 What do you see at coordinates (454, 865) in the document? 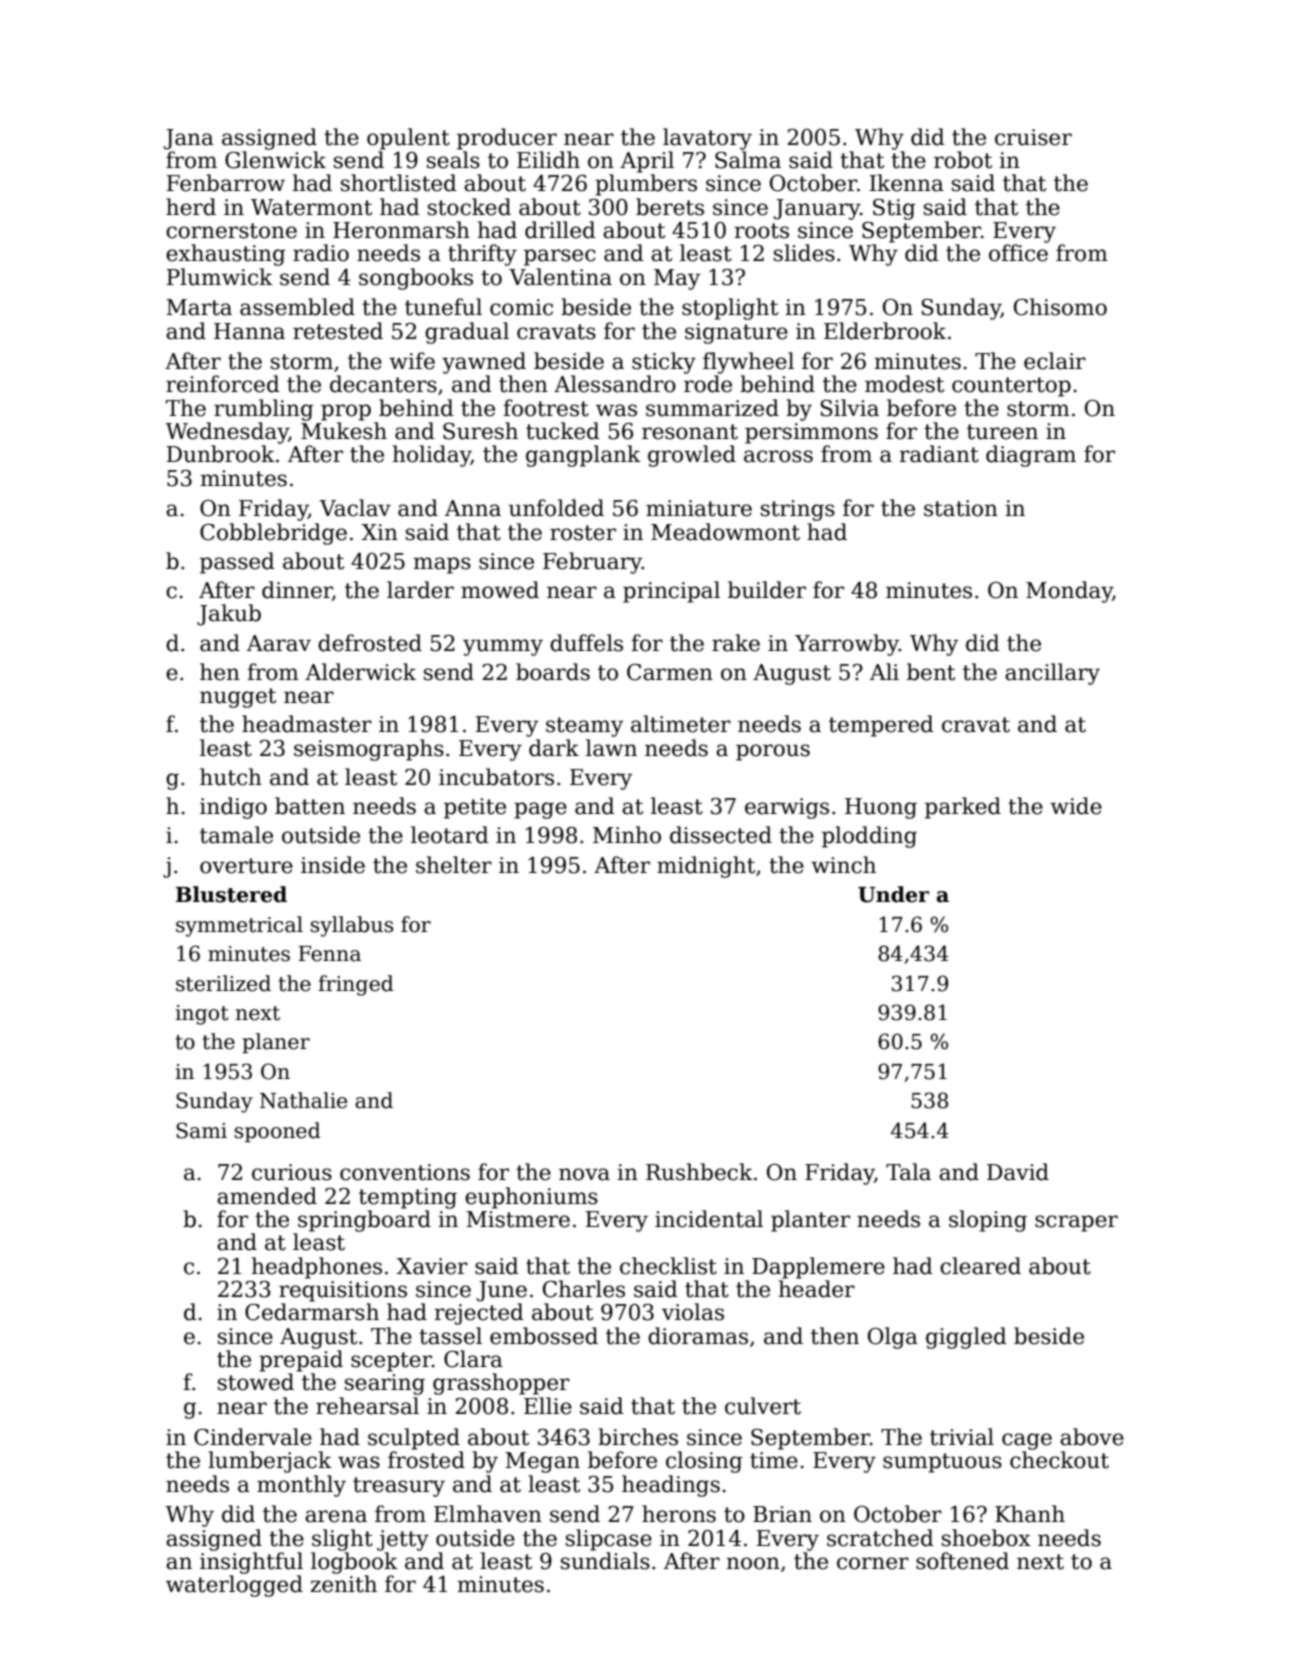
I see `shelter` at bounding box center [454, 865].
